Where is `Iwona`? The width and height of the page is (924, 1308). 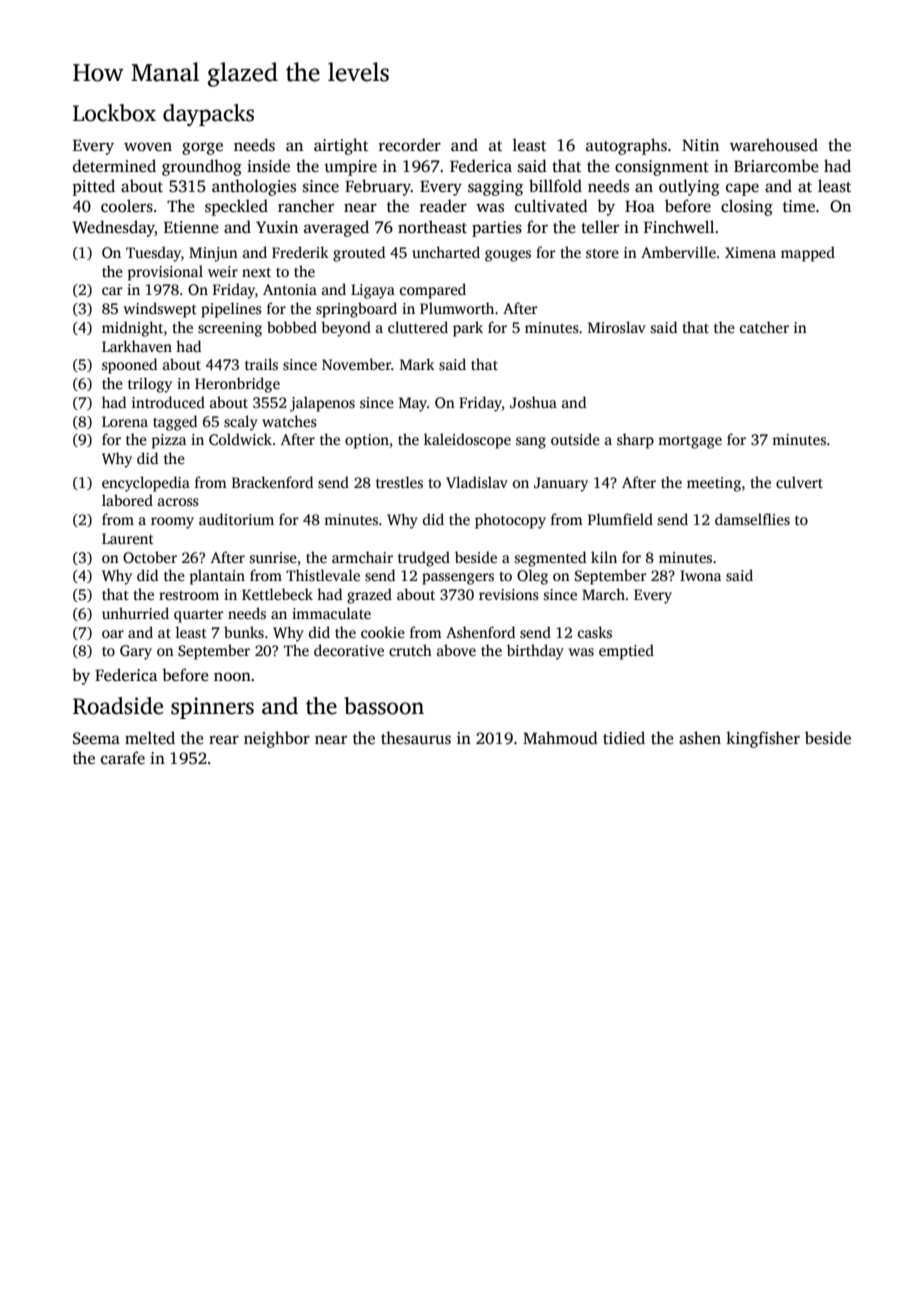 Iwona is located at coordinates (700, 575).
